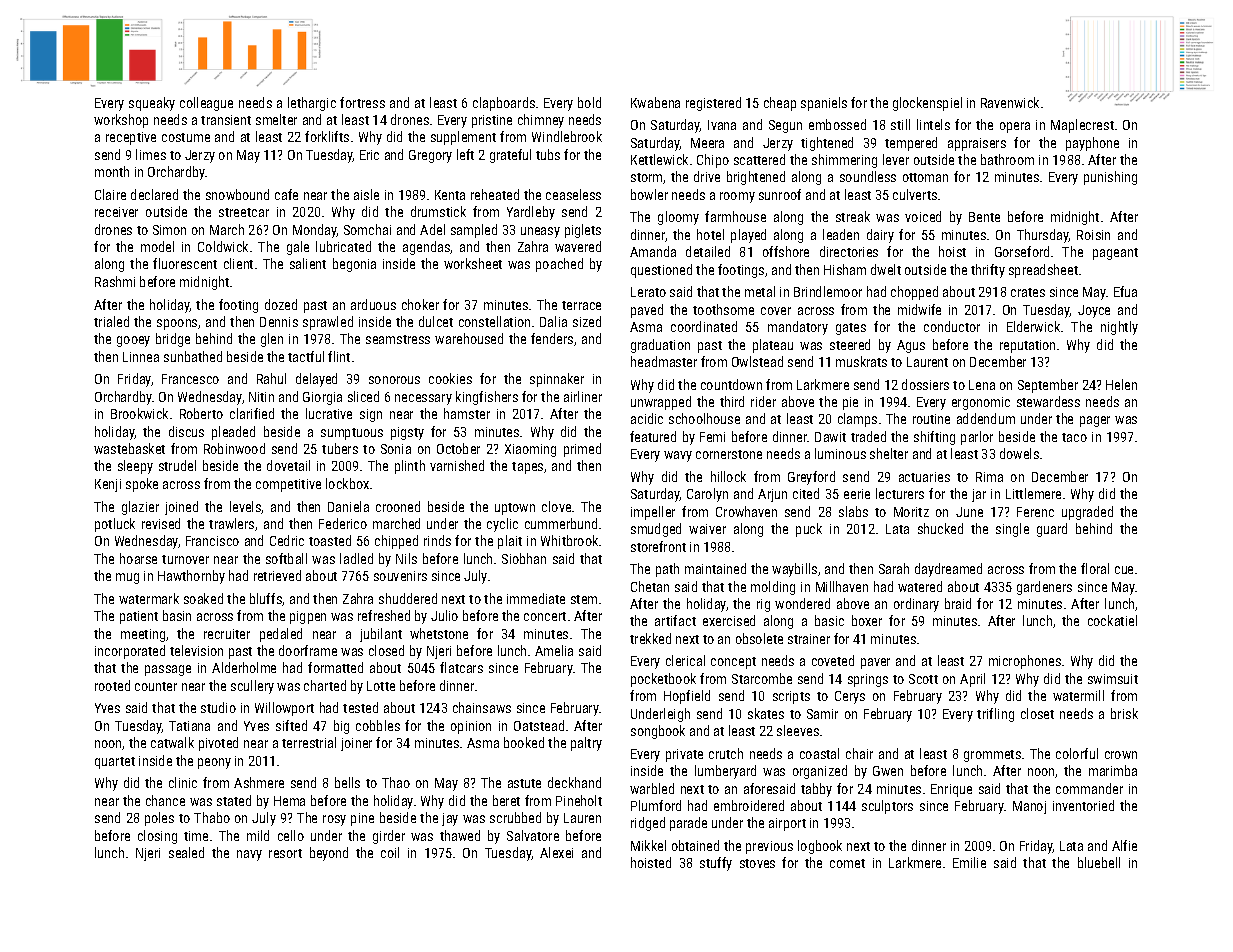  Describe the element at coordinates (1033, 493) in the document. I see `Littlemere` at that location.
